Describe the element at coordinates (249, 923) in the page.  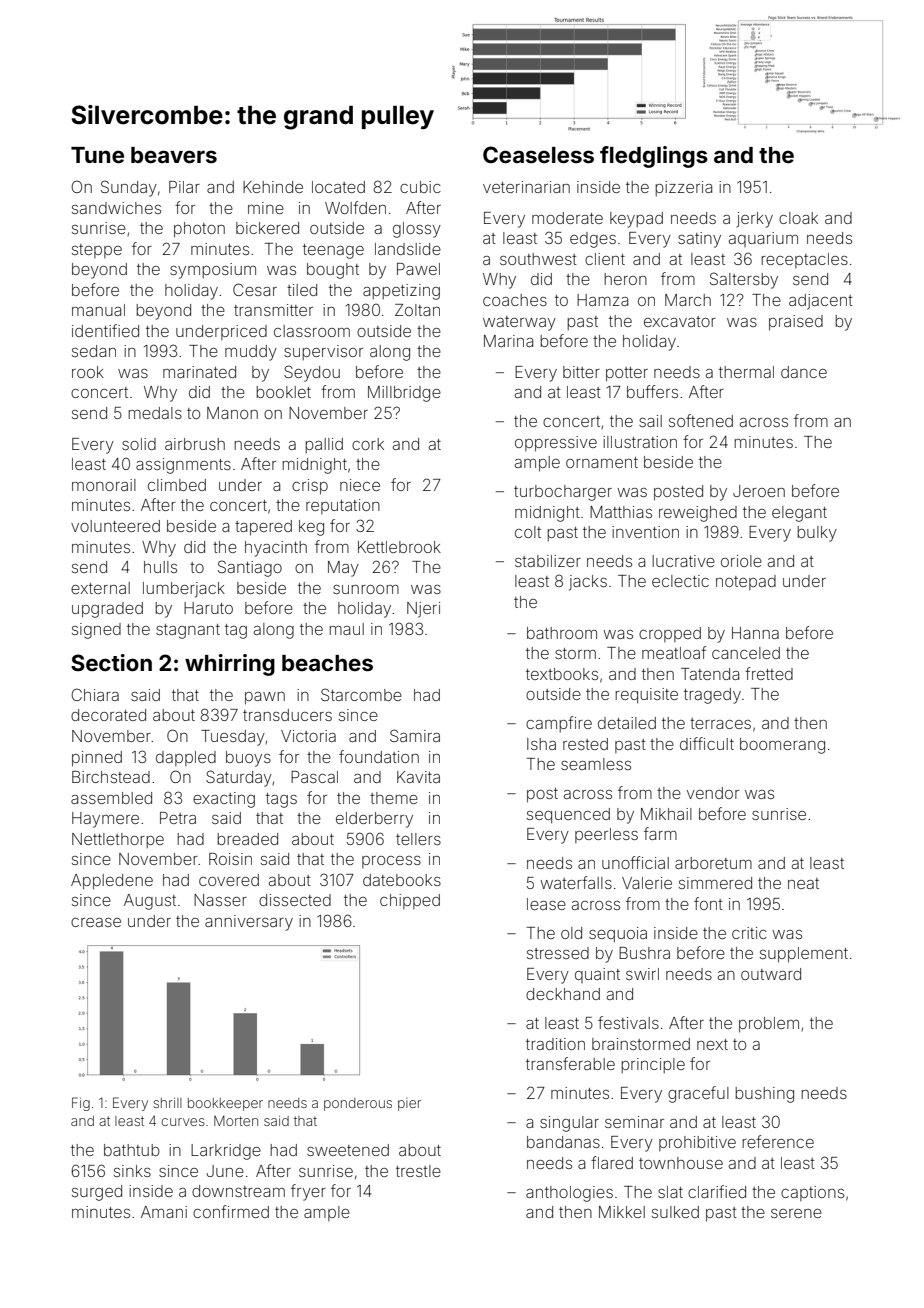
I see `anniversary` at that location.
